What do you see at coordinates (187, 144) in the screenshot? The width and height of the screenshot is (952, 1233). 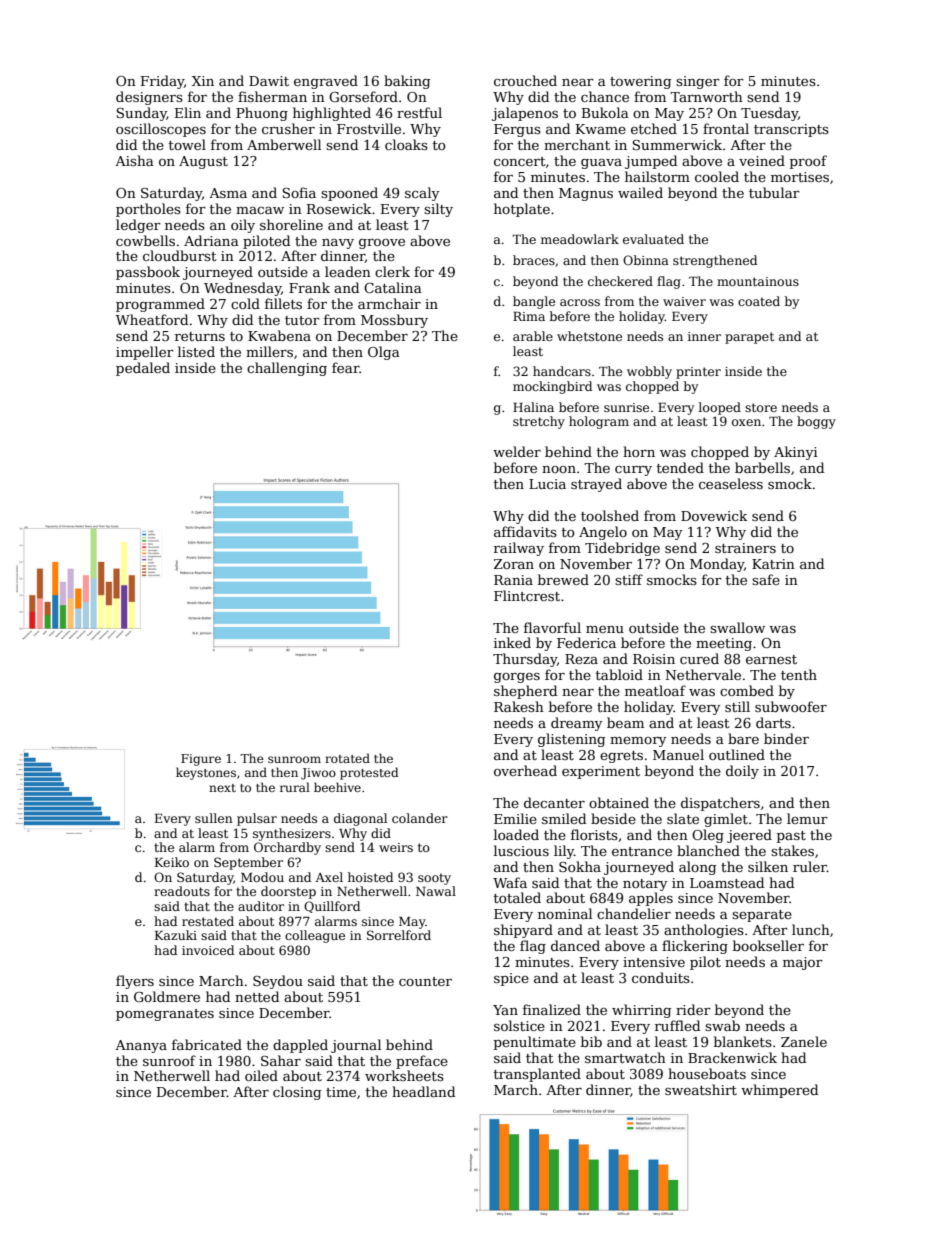 I see `towel` at bounding box center [187, 144].
